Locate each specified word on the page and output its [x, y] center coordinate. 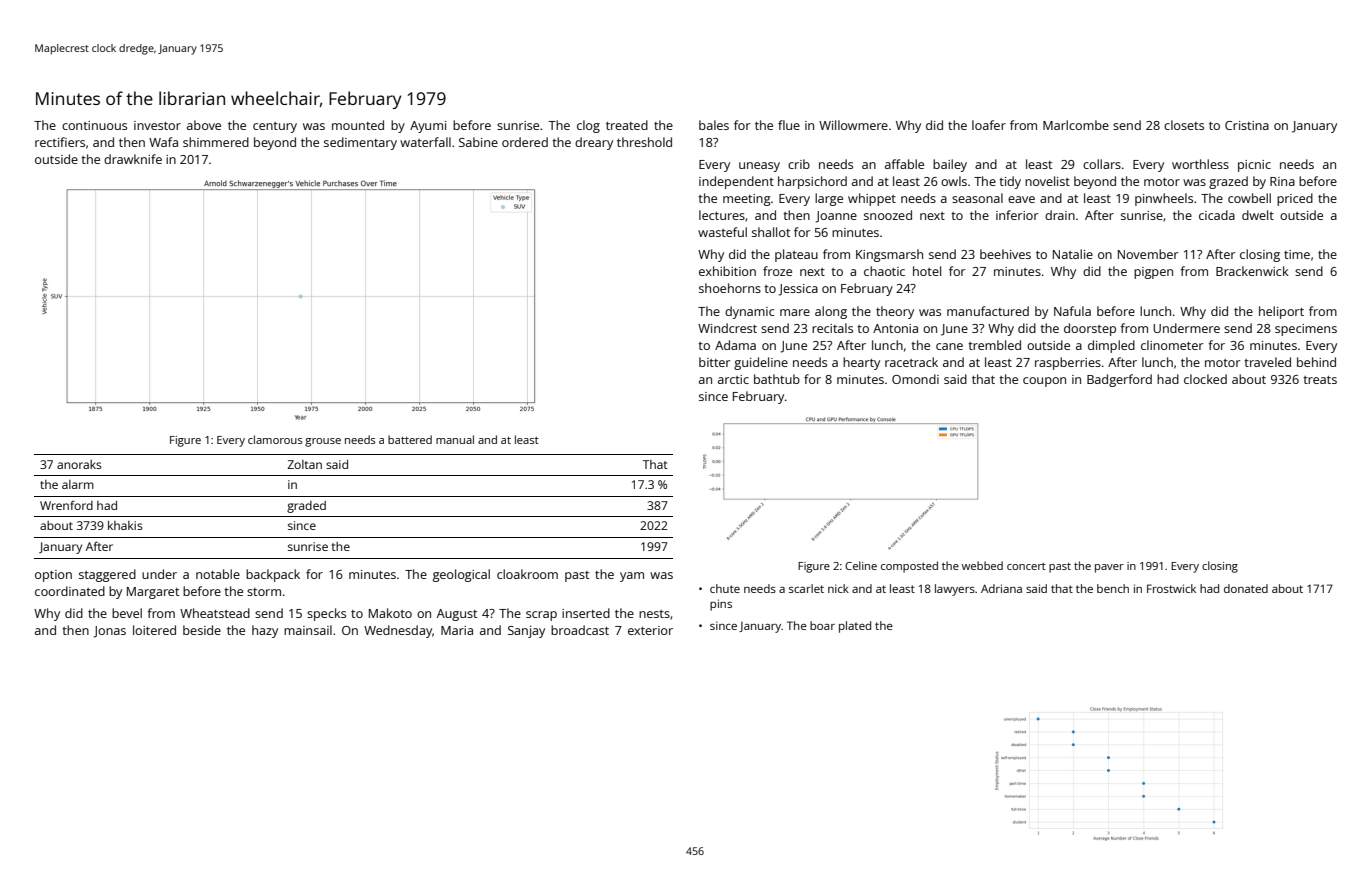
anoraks [79, 464]
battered [410, 439]
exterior [650, 630]
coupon [1044, 382]
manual [455, 439]
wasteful [722, 232]
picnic [1254, 166]
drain [1060, 215]
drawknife [133, 159]
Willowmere [853, 125]
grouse [323, 442]
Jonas [110, 632]
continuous [94, 125]
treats [1320, 380]
